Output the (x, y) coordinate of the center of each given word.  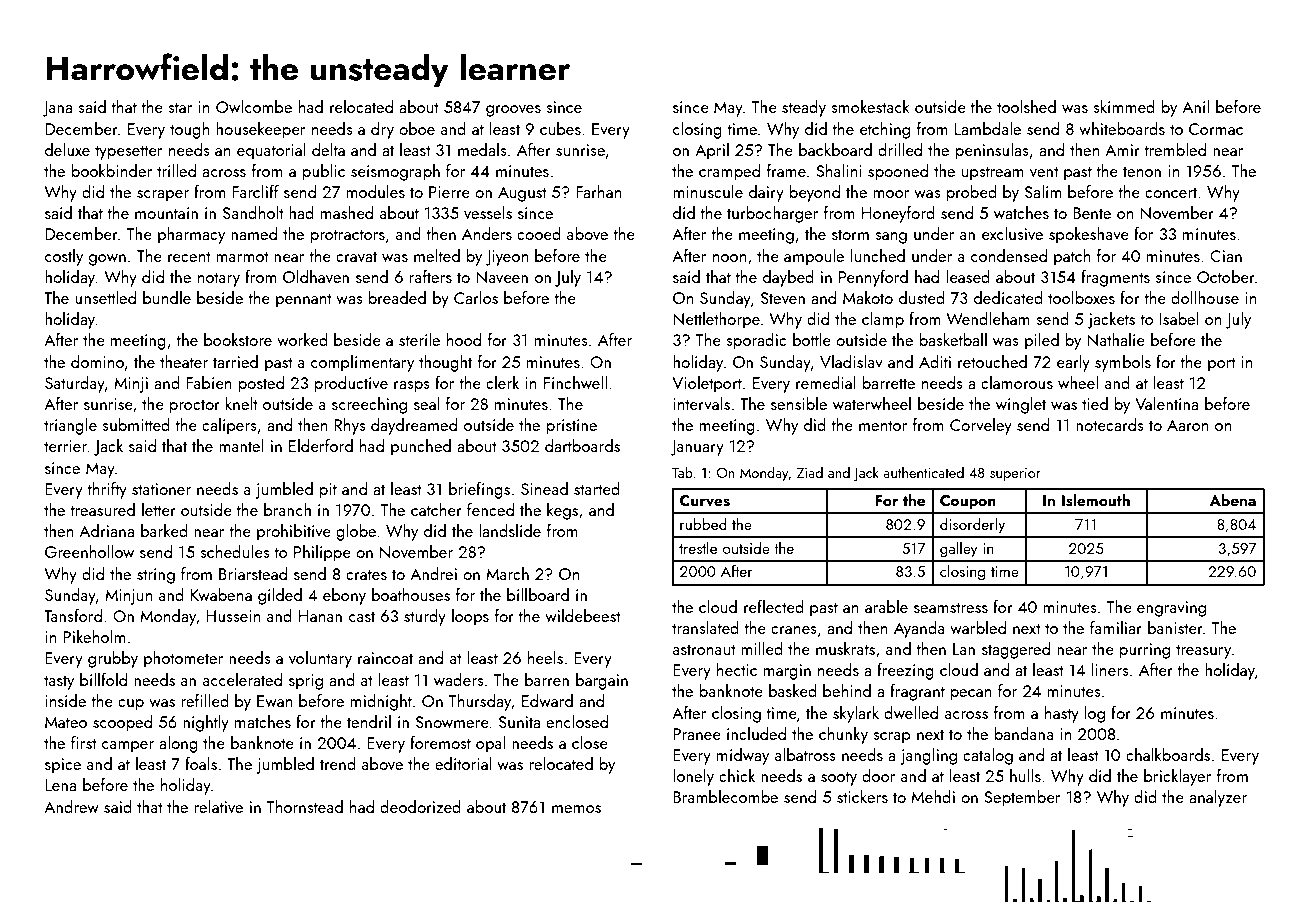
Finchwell (575, 382)
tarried (235, 361)
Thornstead (305, 806)
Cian (1226, 256)
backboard (835, 149)
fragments (1115, 278)
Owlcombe (254, 106)
